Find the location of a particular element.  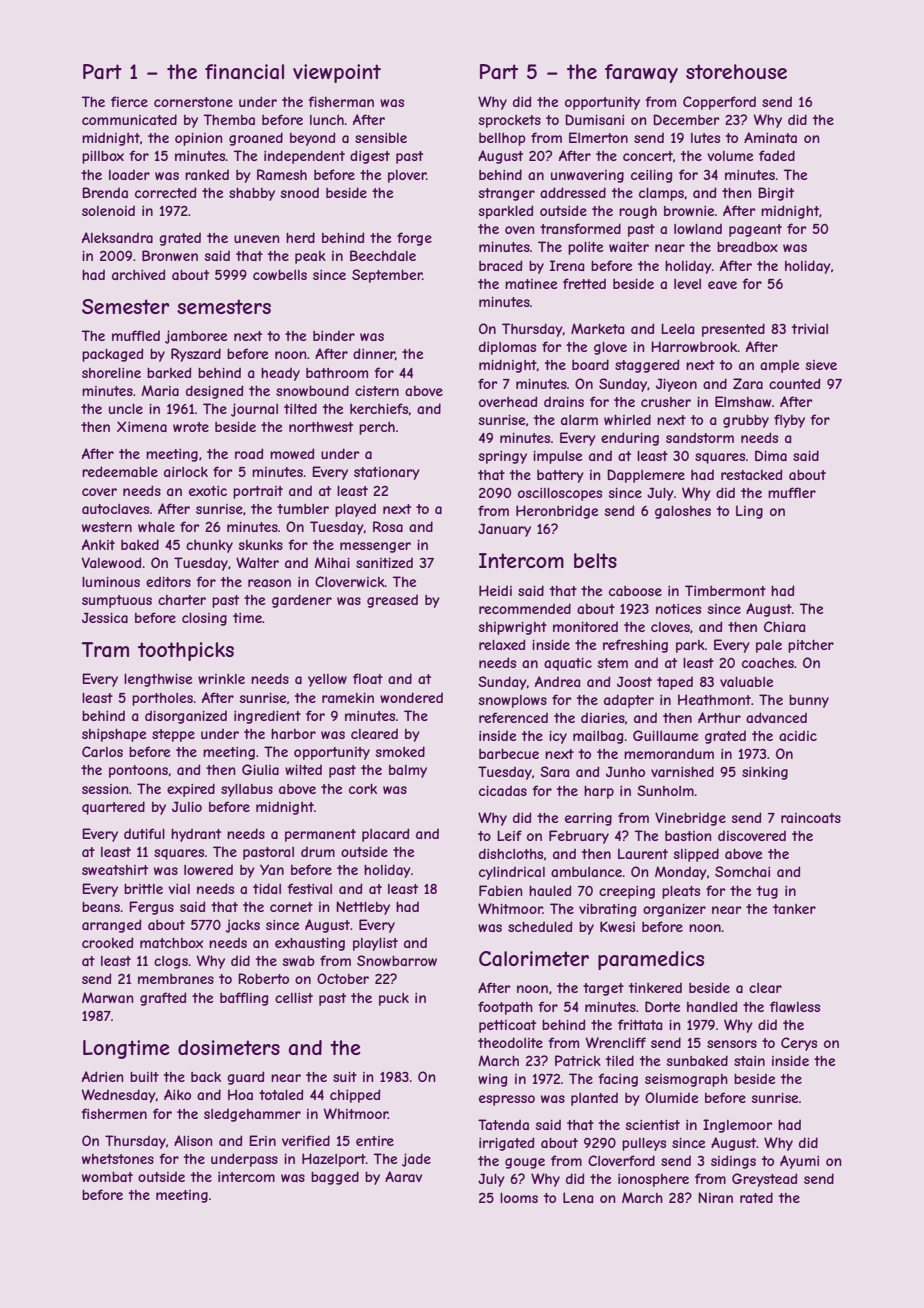

wondered is located at coordinates (411, 697).
